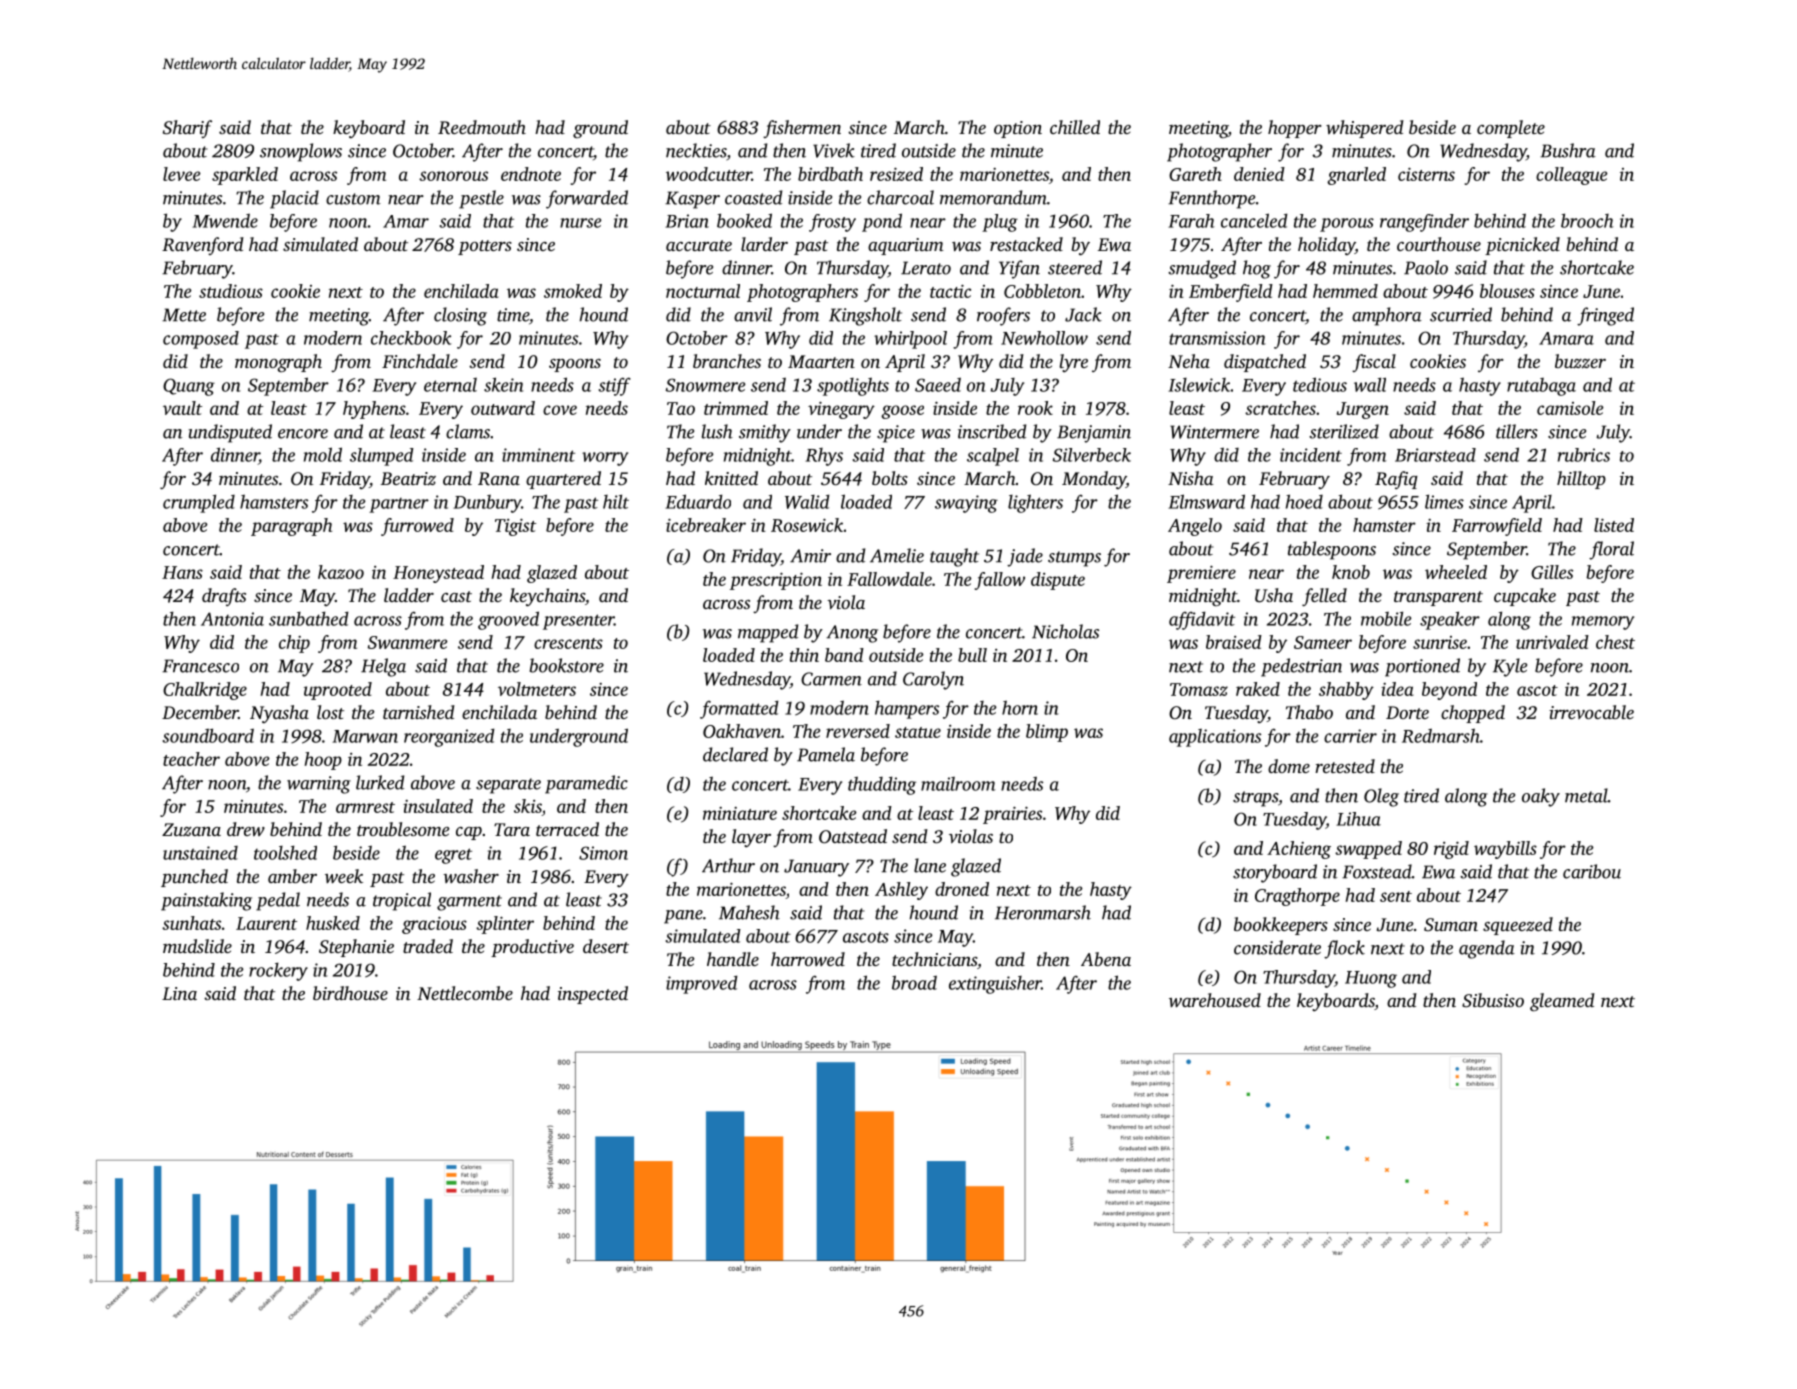 Image resolution: width=1797 pixels, height=1389 pixels. What do you see at coordinates (200, 666) in the page?
I see `Francesco` at bounding box center [200, 666].
